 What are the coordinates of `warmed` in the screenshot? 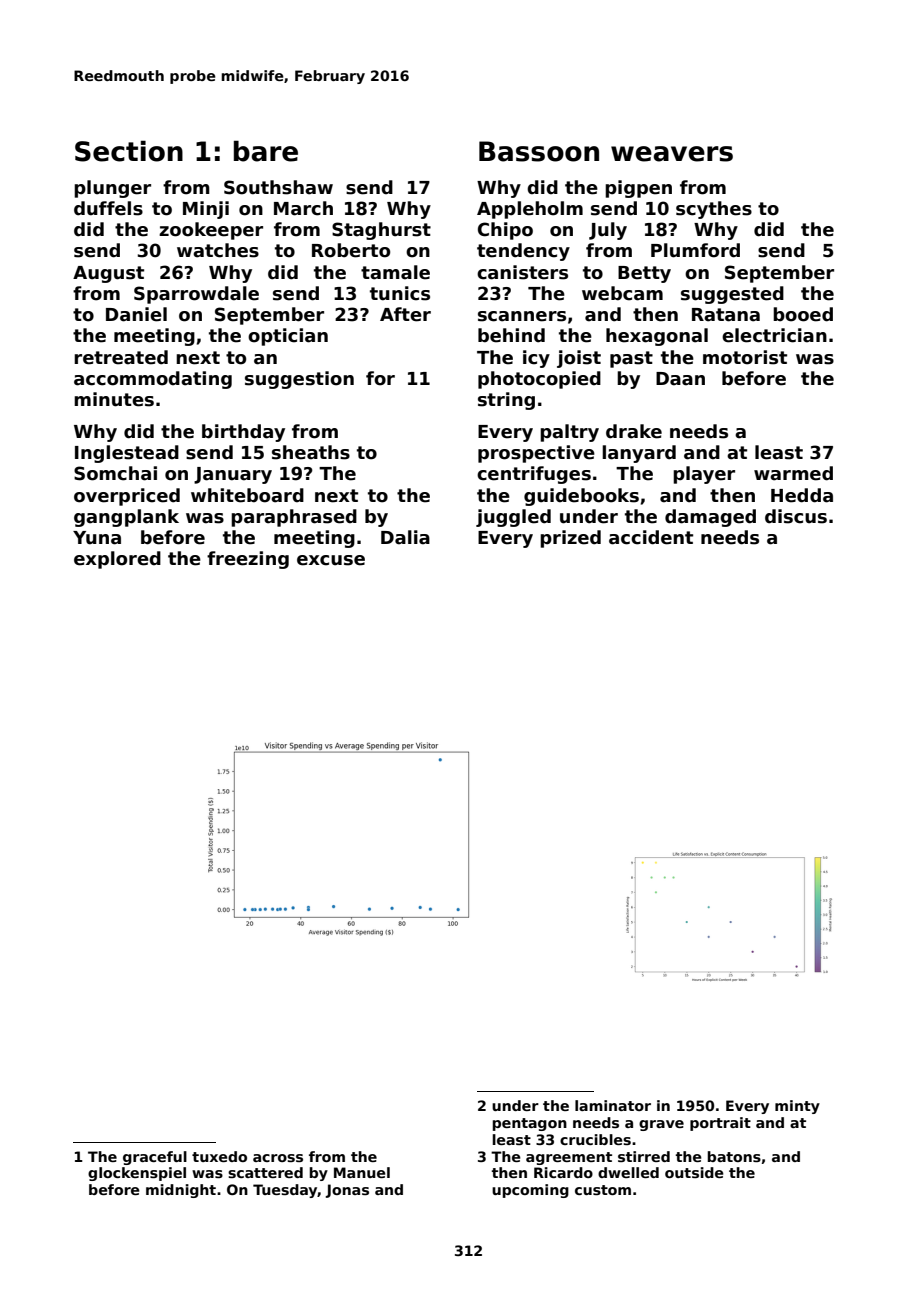 It's located at (793, 473).
